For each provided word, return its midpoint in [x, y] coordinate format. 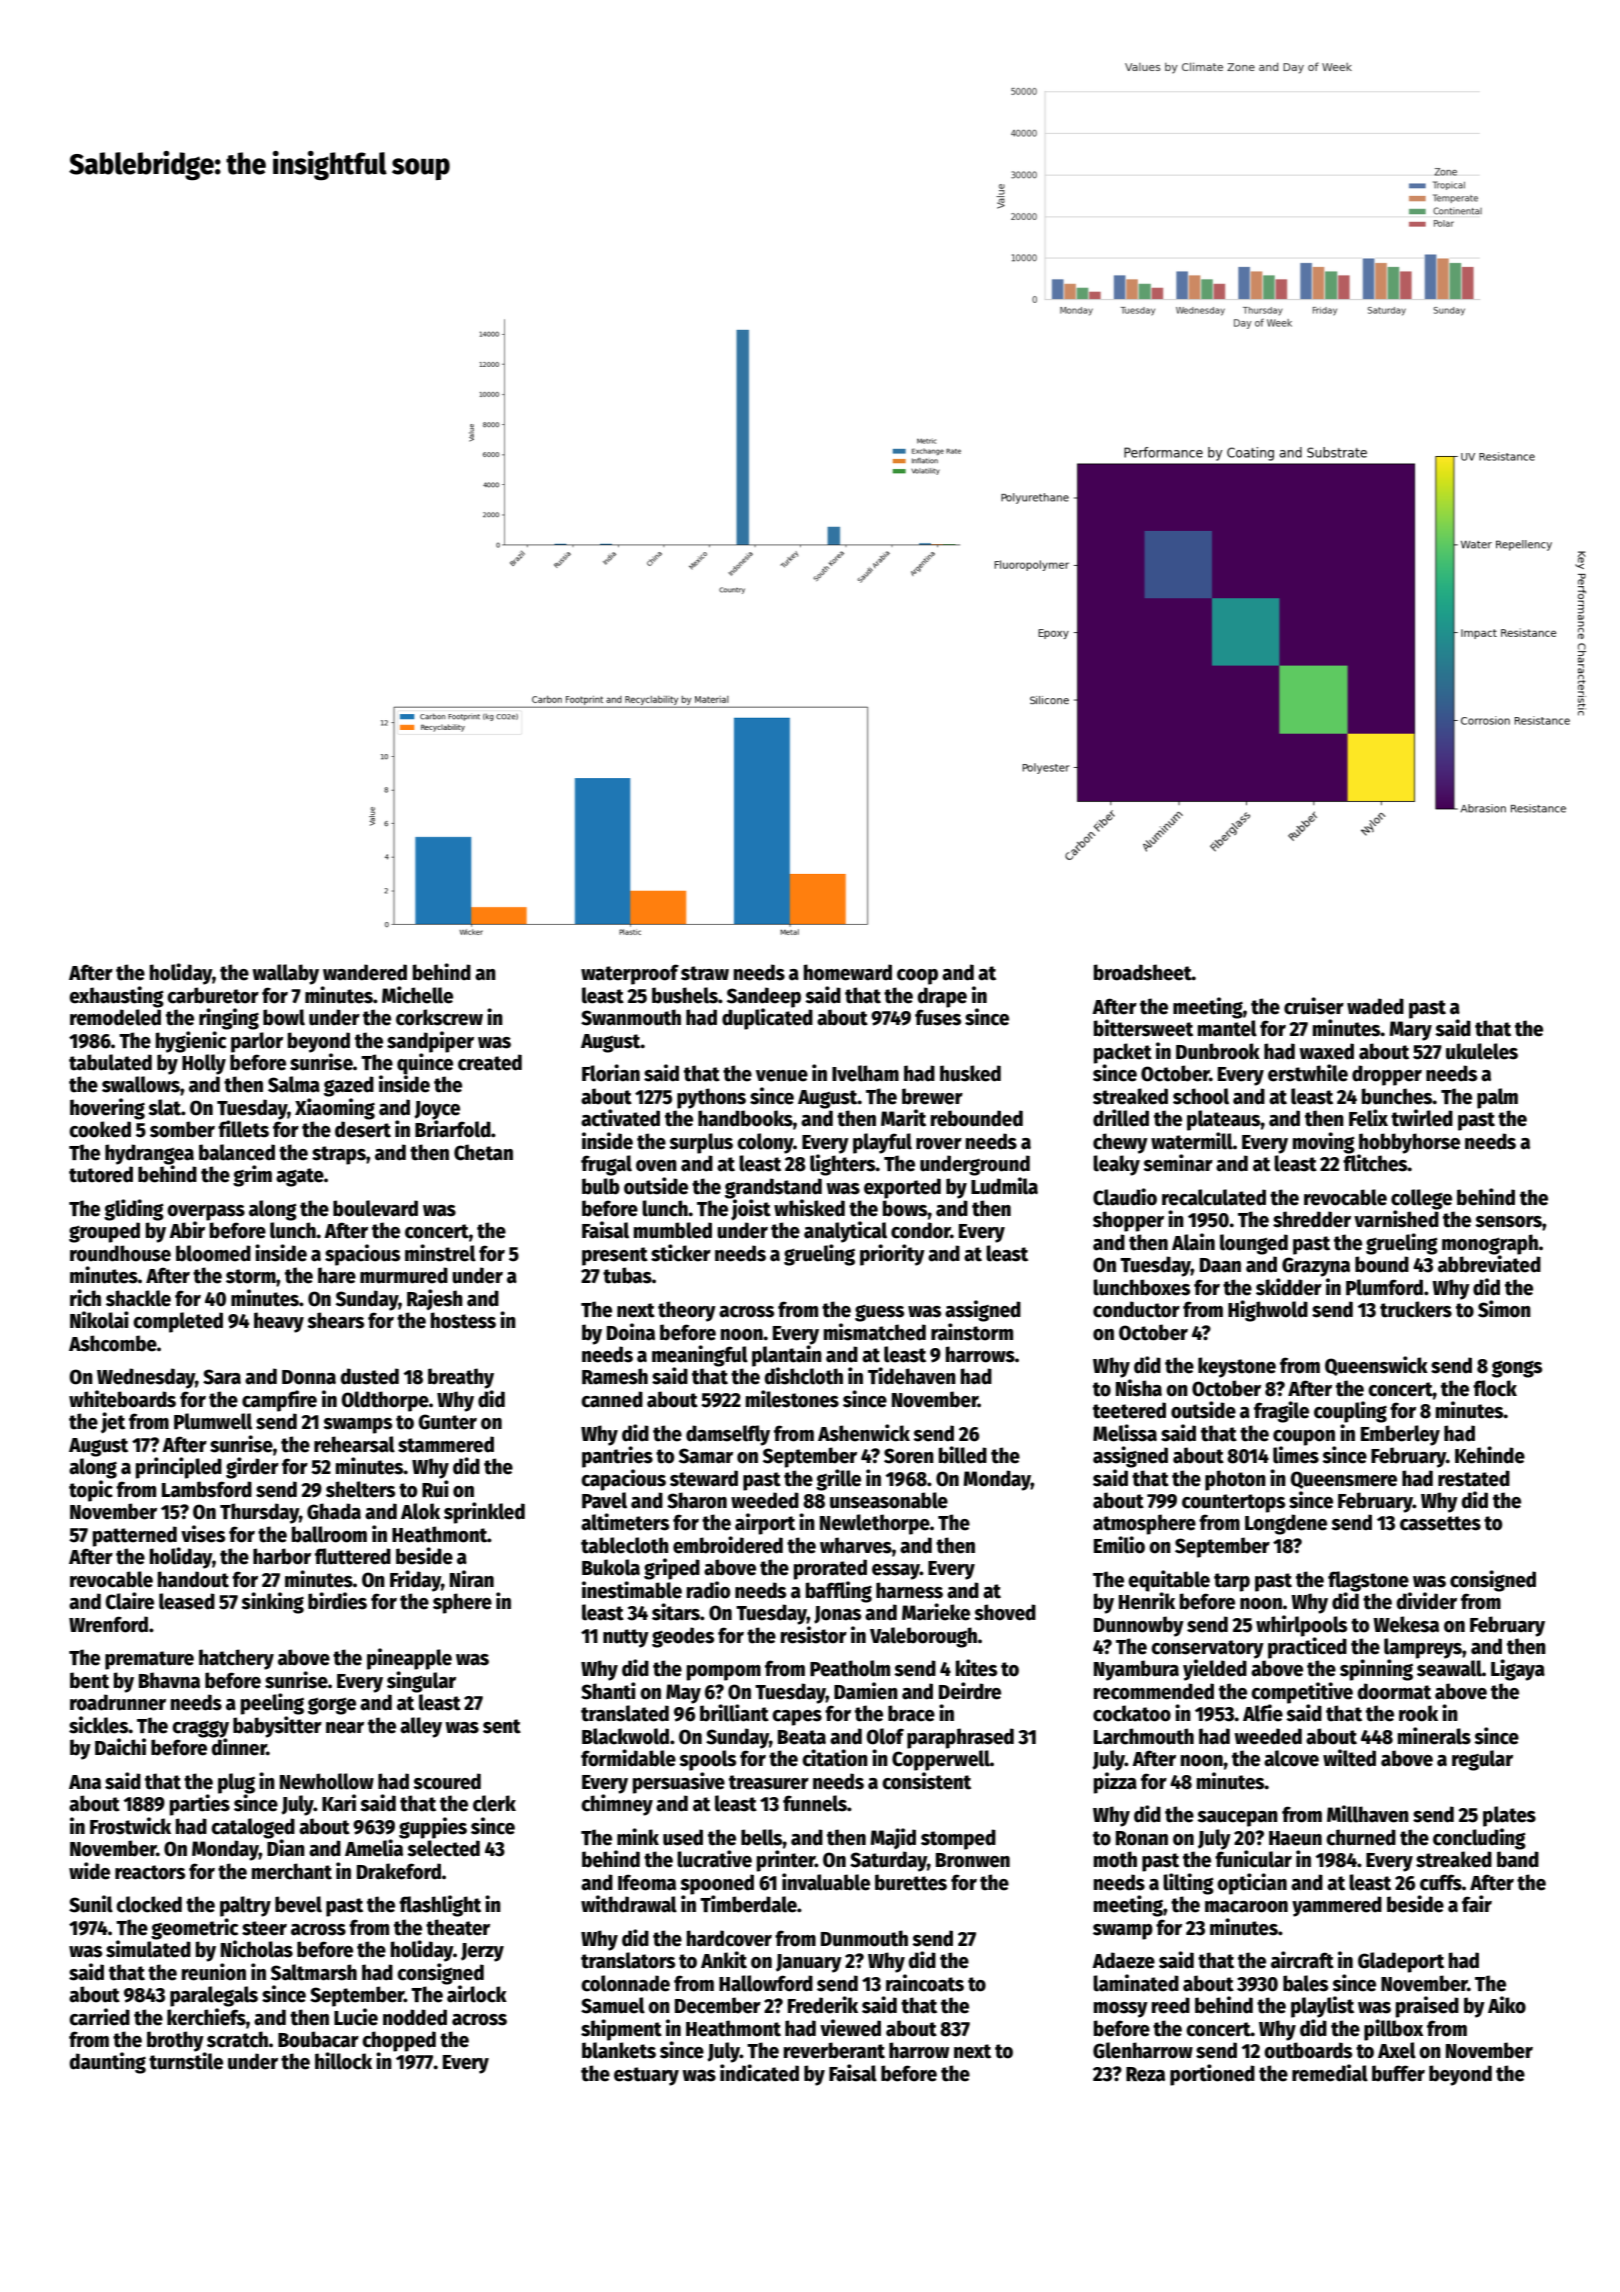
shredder [1312, 1219]
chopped [399, 2041]
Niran [472, 1579]
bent [89, 1680]
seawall [1449, 1668]
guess [879, 1313]
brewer [932, 1096]
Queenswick [1376, 1366]
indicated [759, 2073]
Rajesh [435, 1299]
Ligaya [1518, 1670]
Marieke [936, 1612]
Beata [802, 1737]
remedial [1330, 2073]
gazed [349, 1086]
